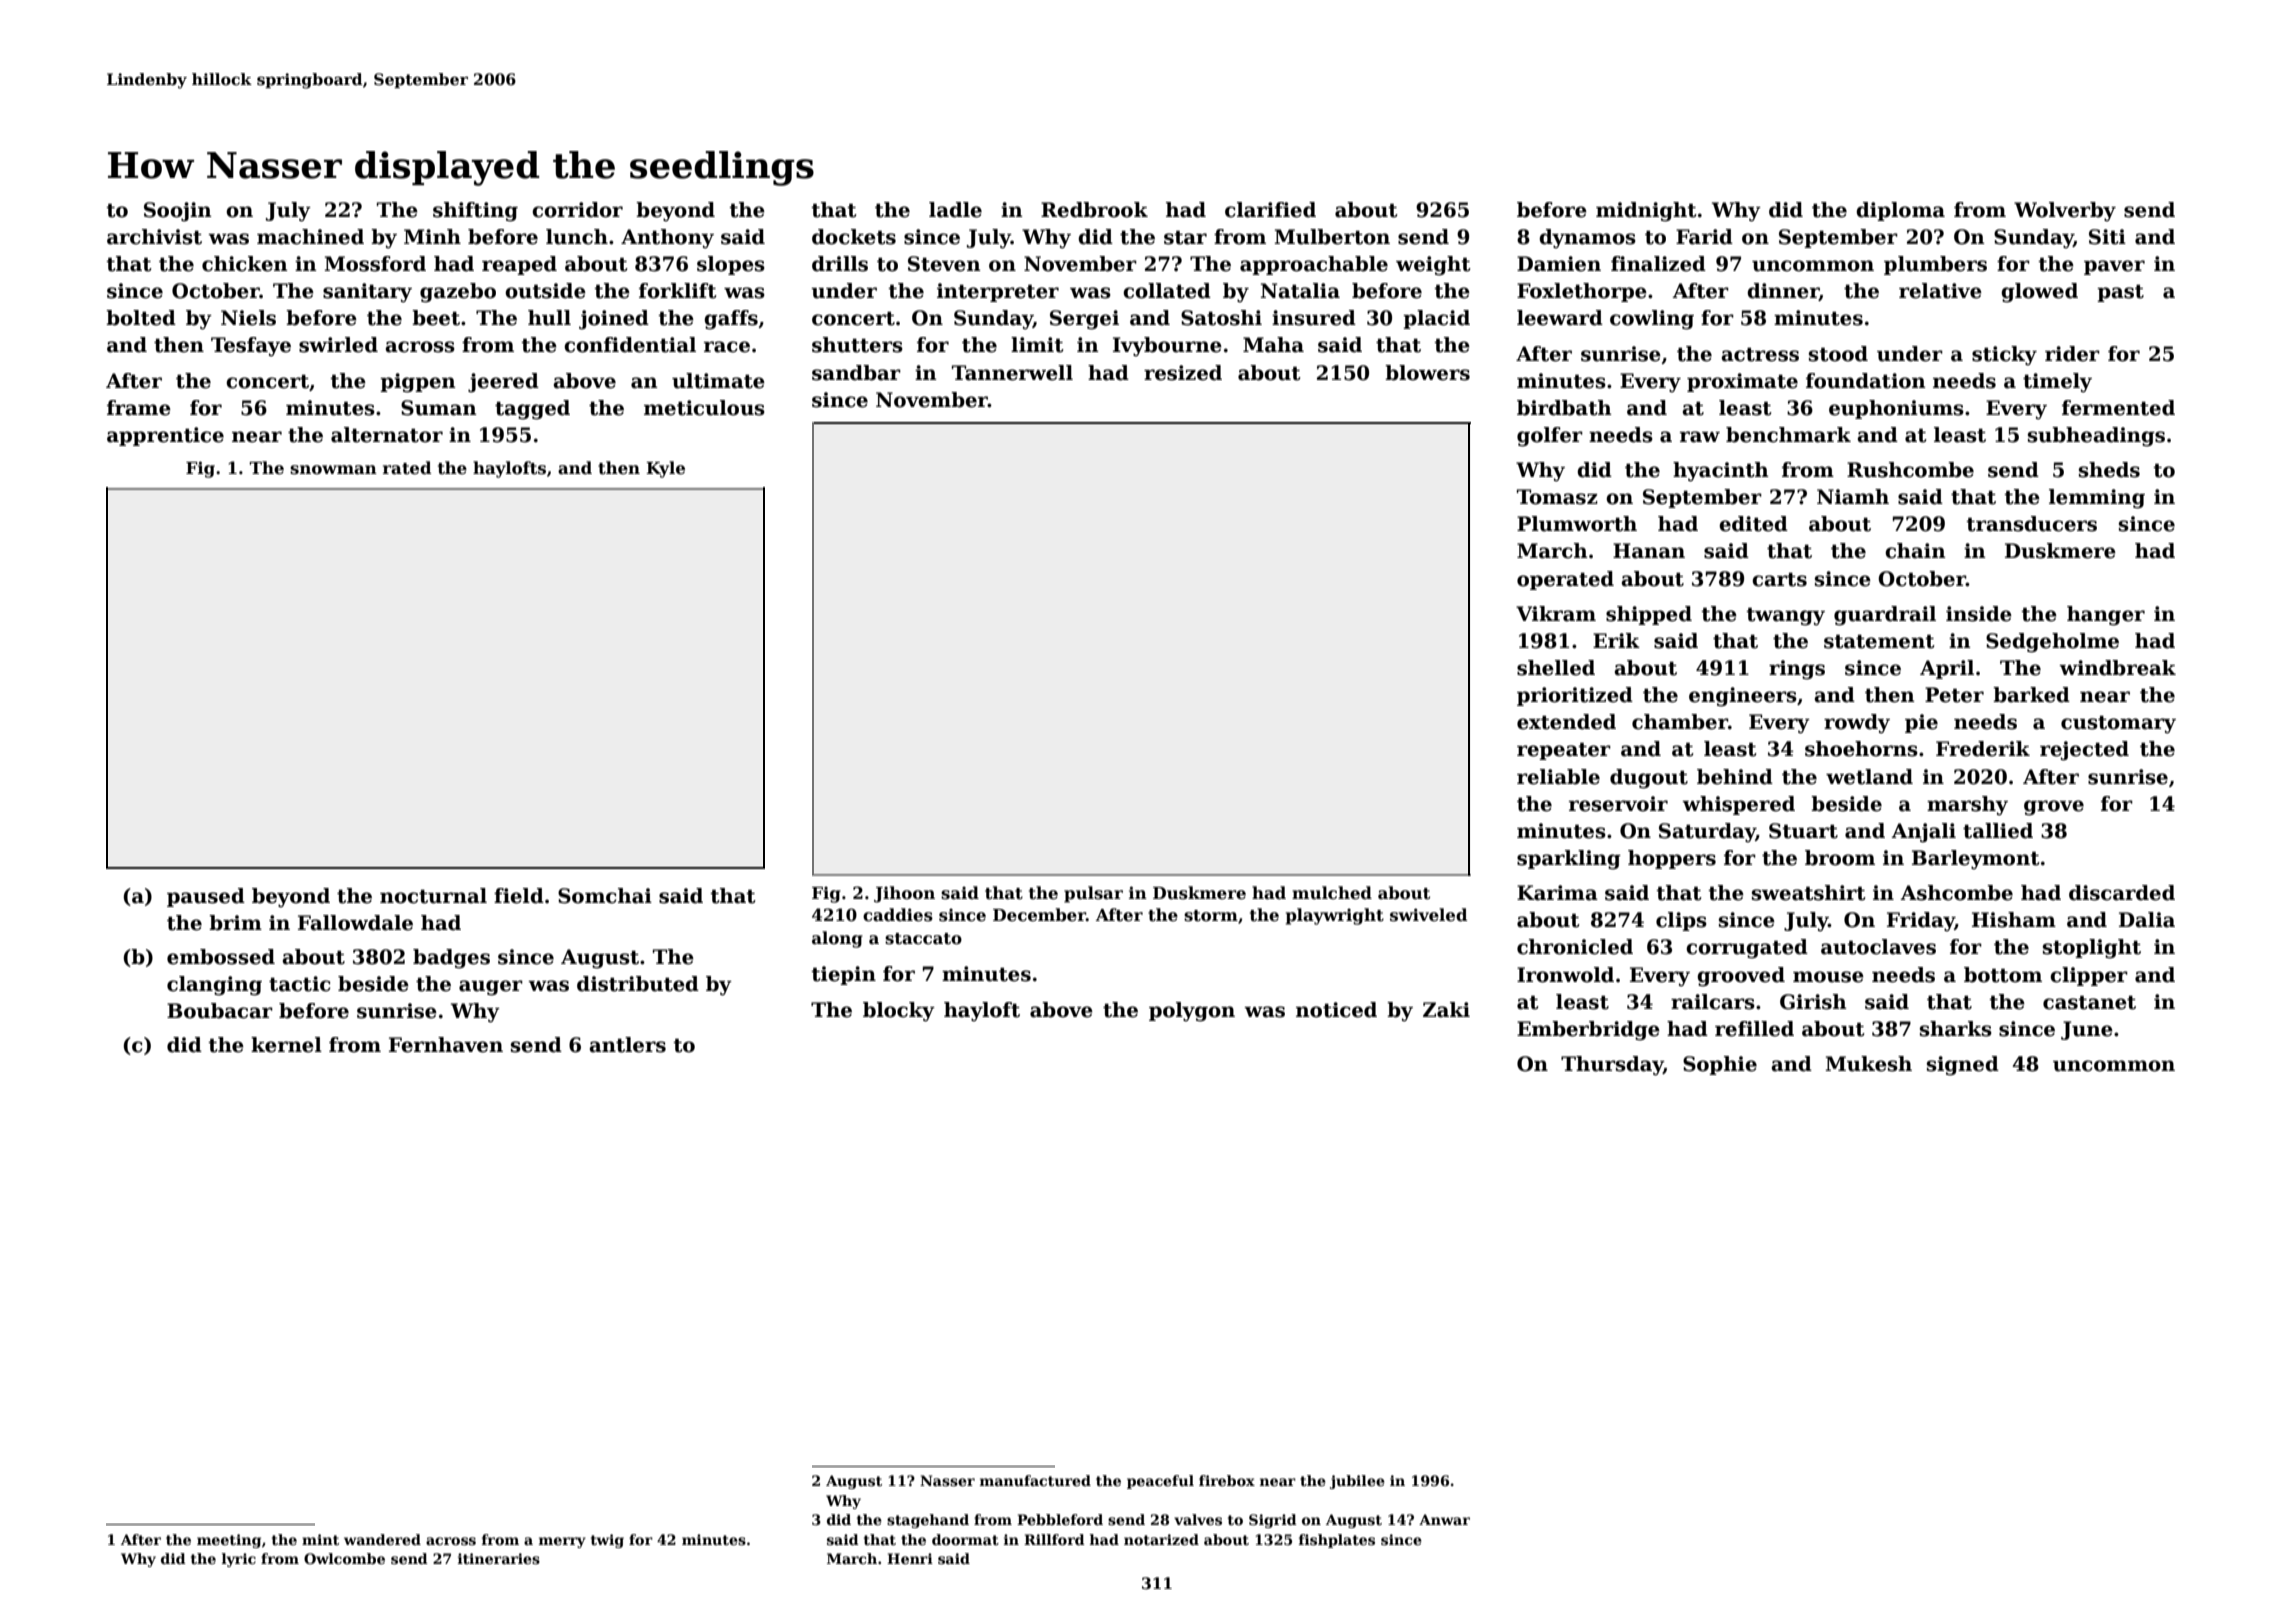  What do you see at coordinates (1963, 1066) in the screenshot?
I see `signed` at bounding box center [1963, 1066].
